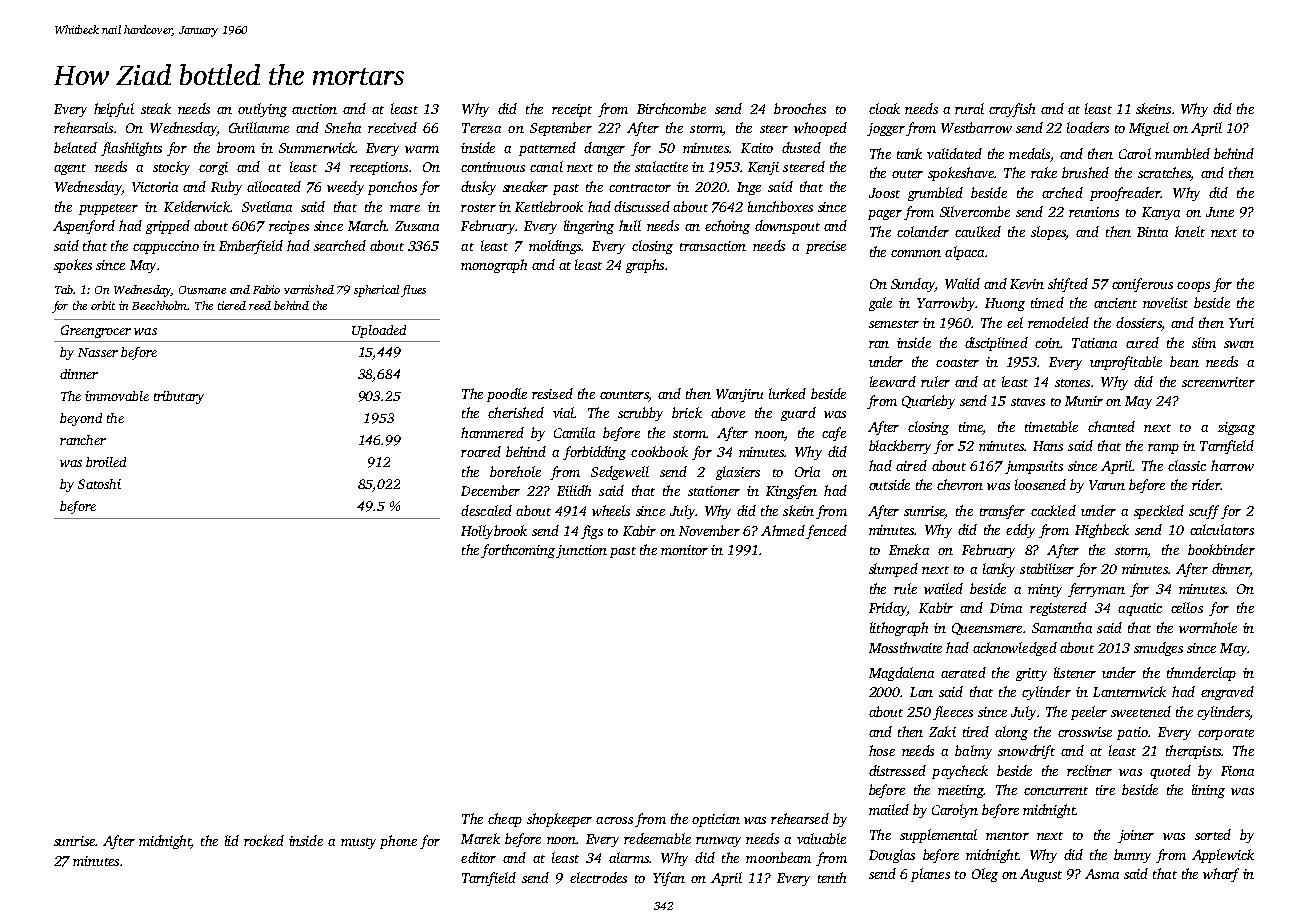 The height and width of the document is (924, 1308). I want to click on lurked, so click(787, 393).
